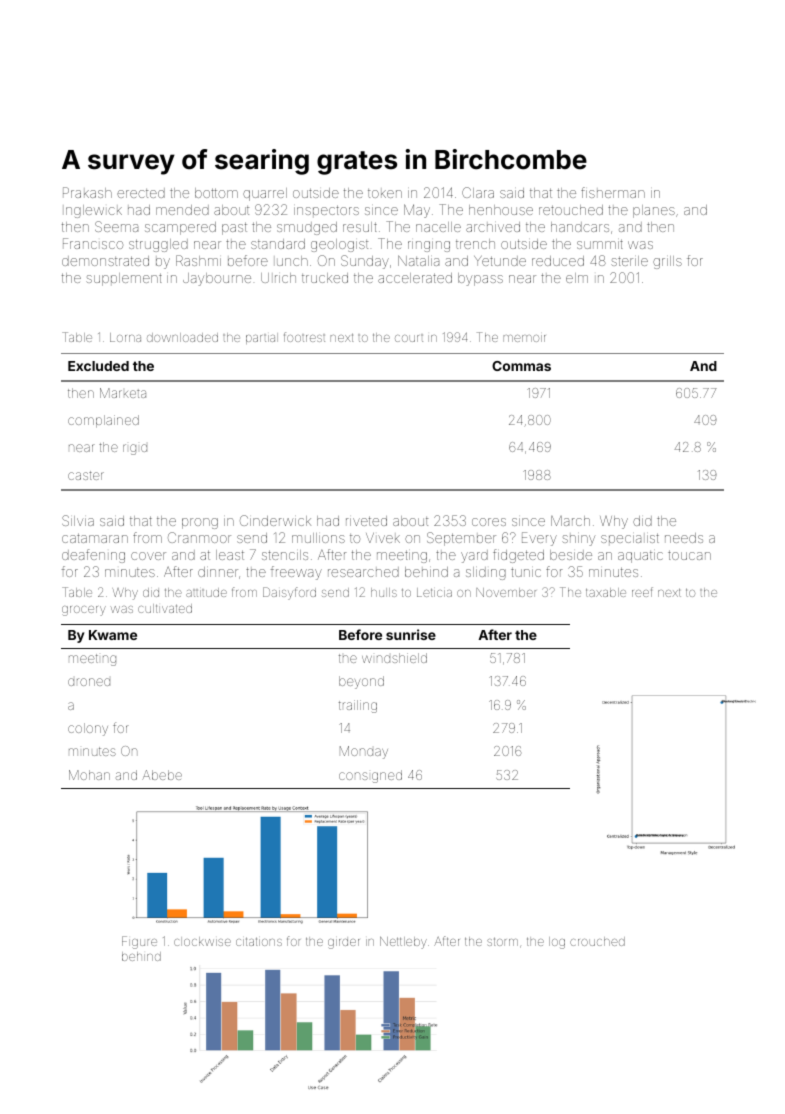 The width and height of the screenshot is (785, 1114). What do you see at coordinates (577, 278) in the screenshot?
I see `elm` at bounding box center [577, 278].
